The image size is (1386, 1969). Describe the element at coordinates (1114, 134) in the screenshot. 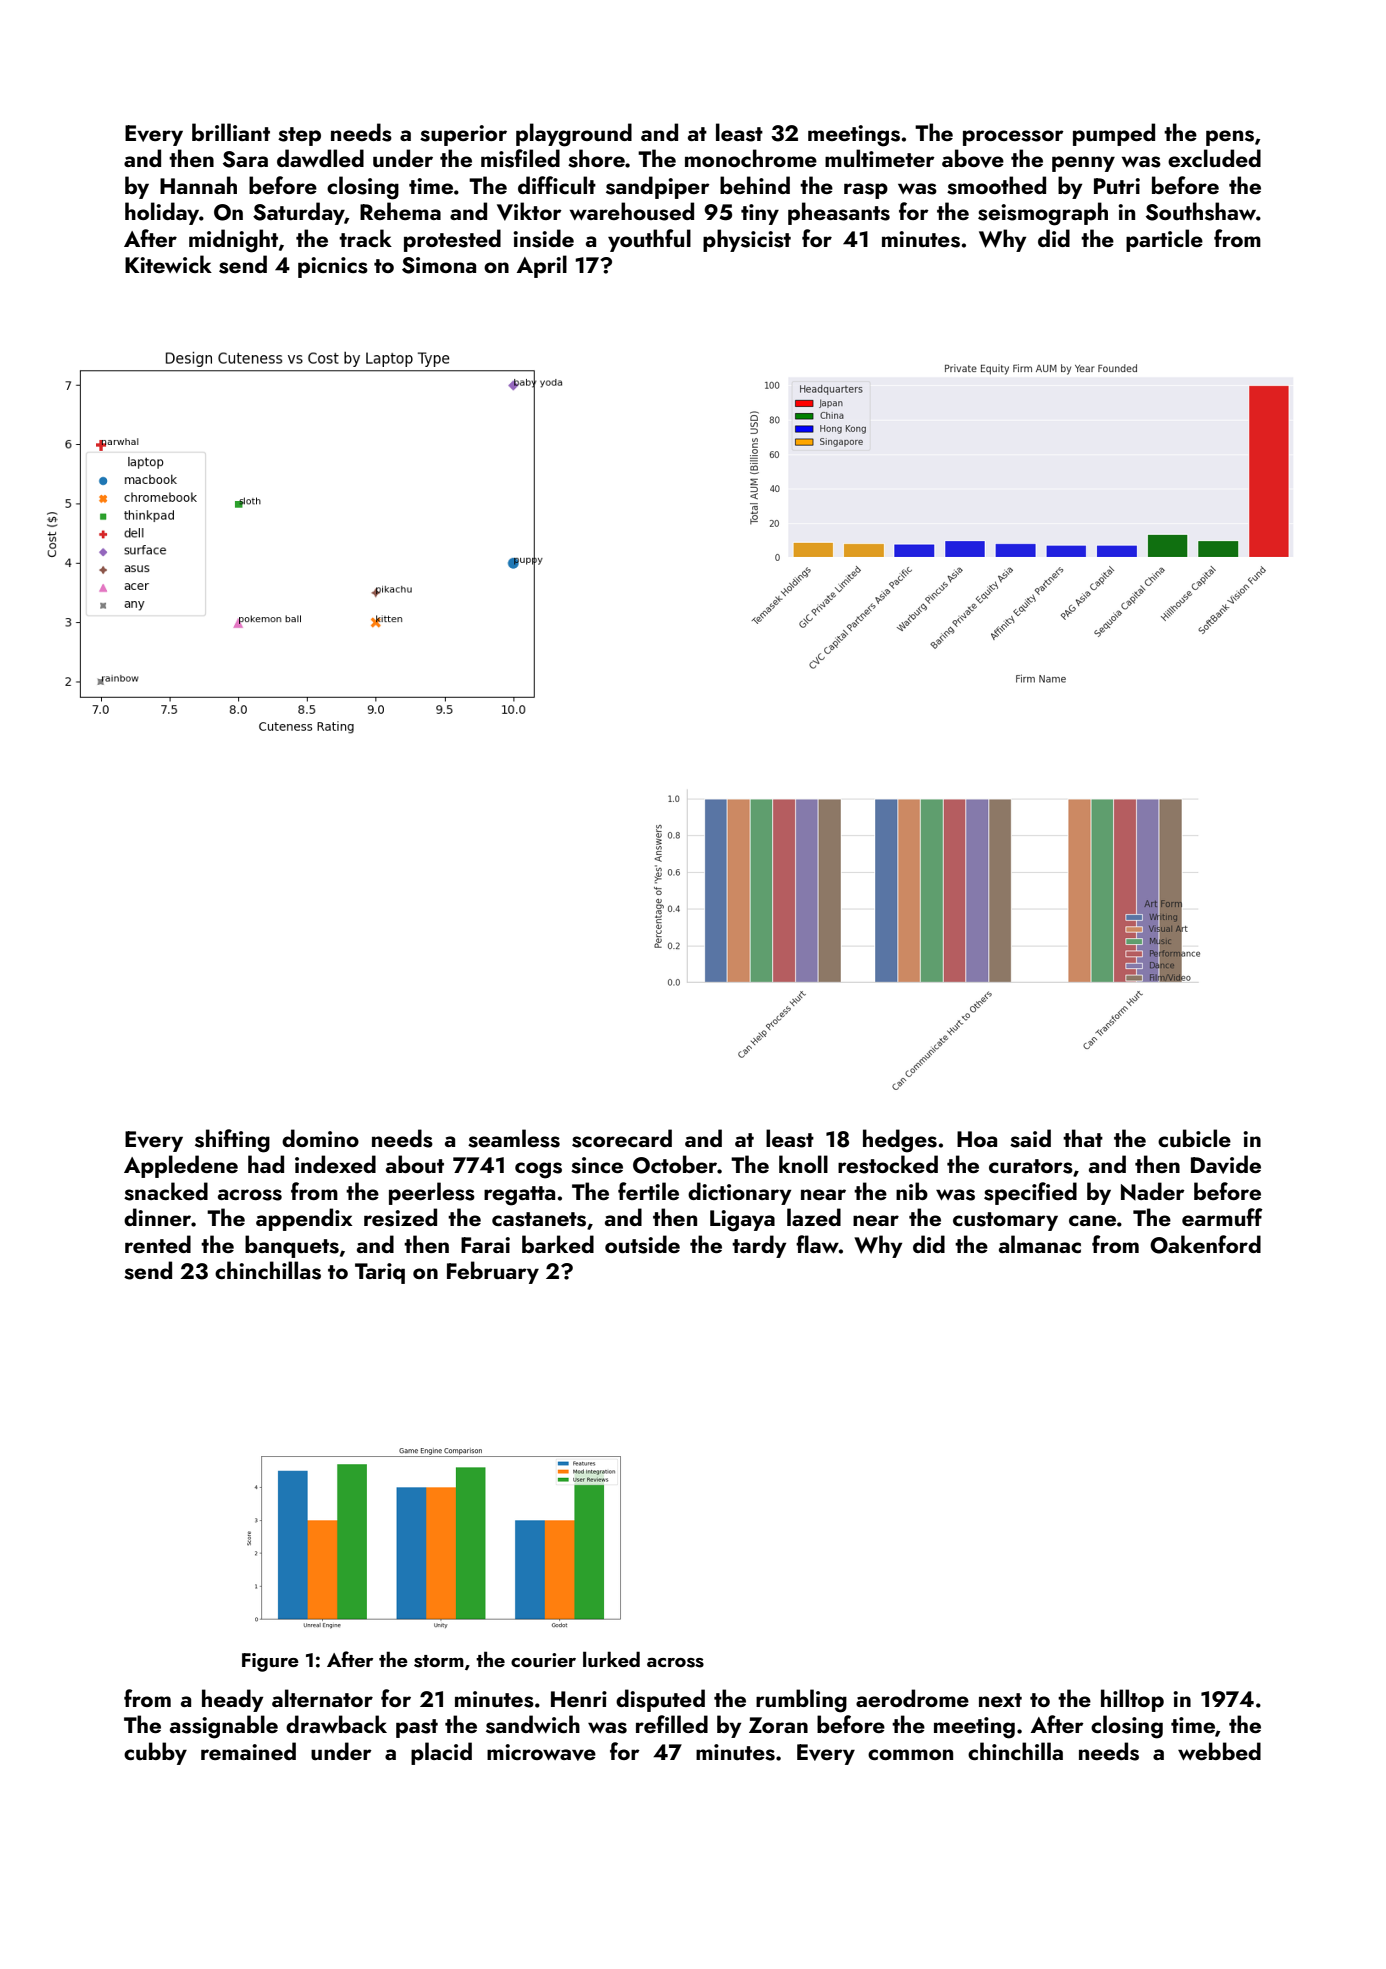

I see `pumped` at that location.
